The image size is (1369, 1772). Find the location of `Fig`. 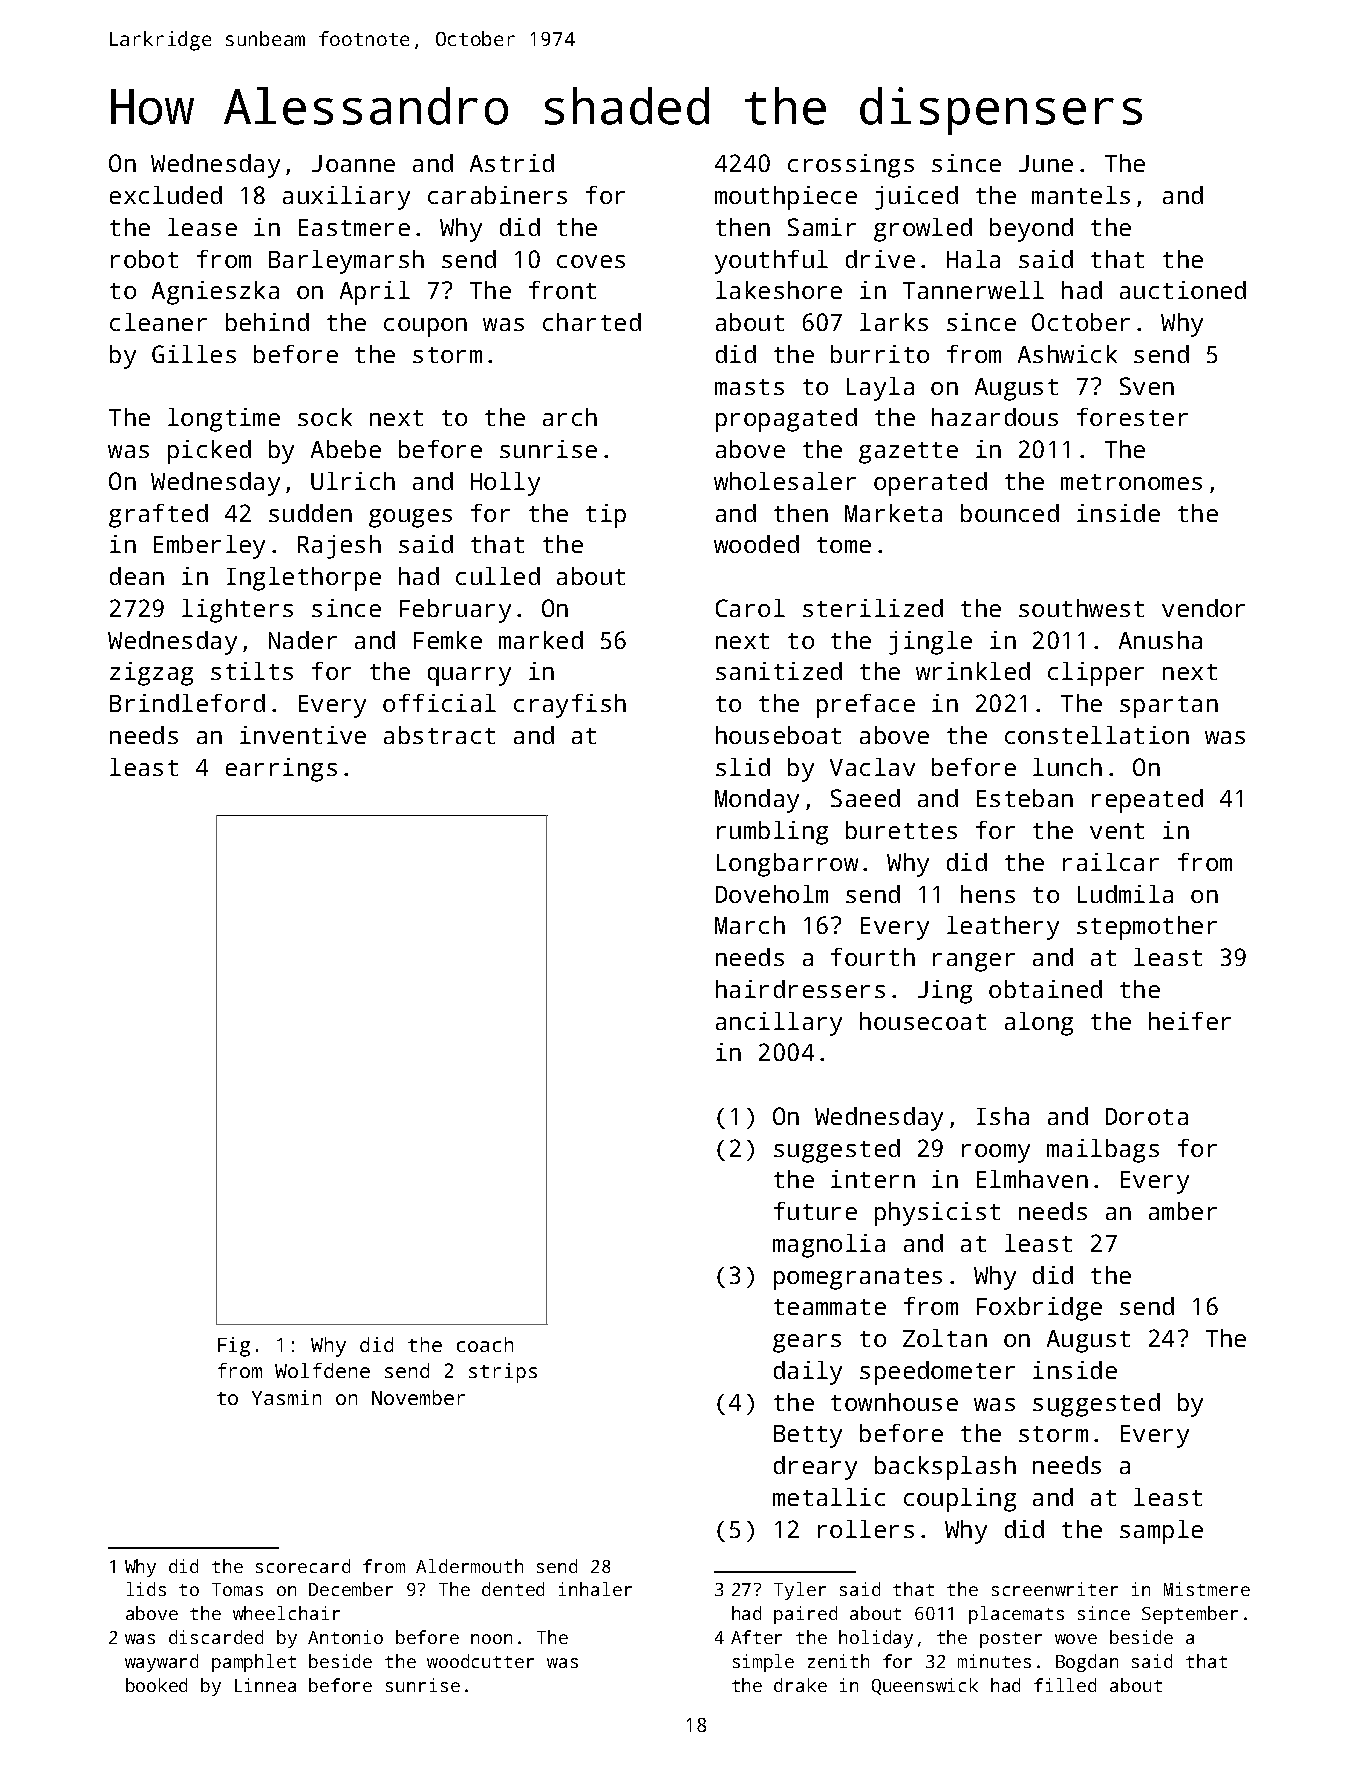

Fig is located at coordinates (234, 1347).
